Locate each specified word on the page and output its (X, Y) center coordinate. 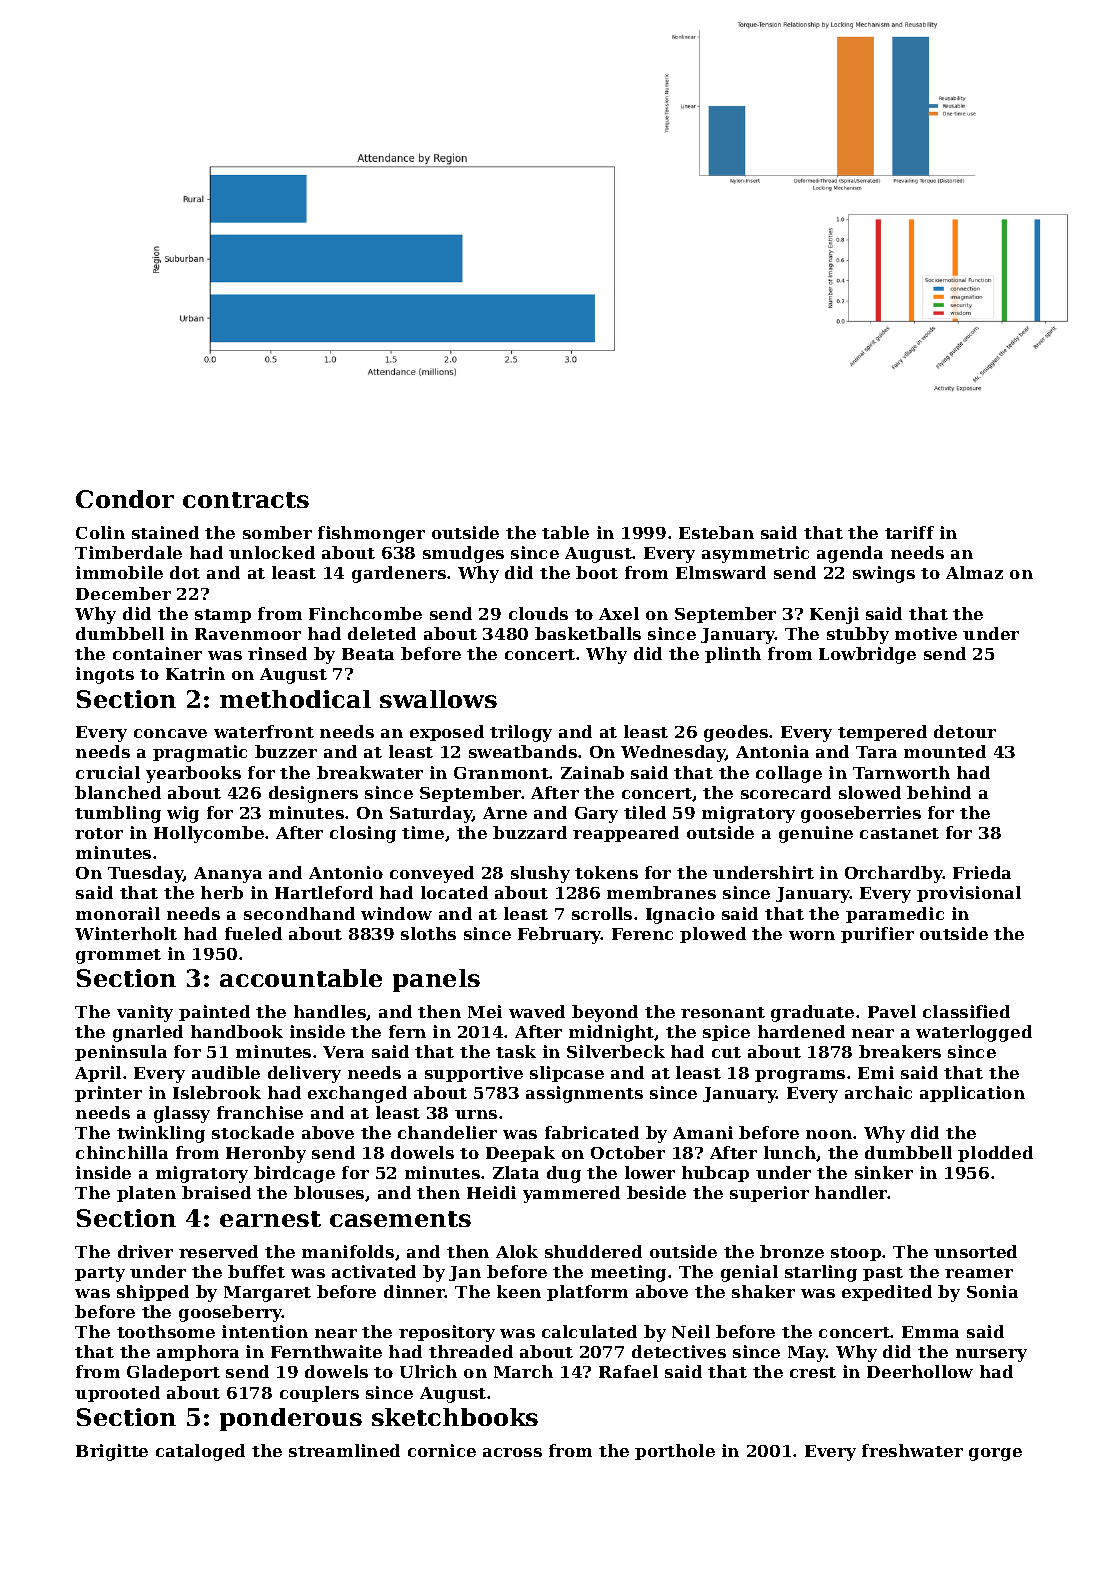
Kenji (834, 615)
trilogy (521, 733)
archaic (878, 1092)
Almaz (974, 572)
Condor (125, 499)
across (512, 1452)
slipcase (567, 1074)
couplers (319, 1394)
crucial (108, 772)
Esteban (716, 532)
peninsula (121, 1053)
